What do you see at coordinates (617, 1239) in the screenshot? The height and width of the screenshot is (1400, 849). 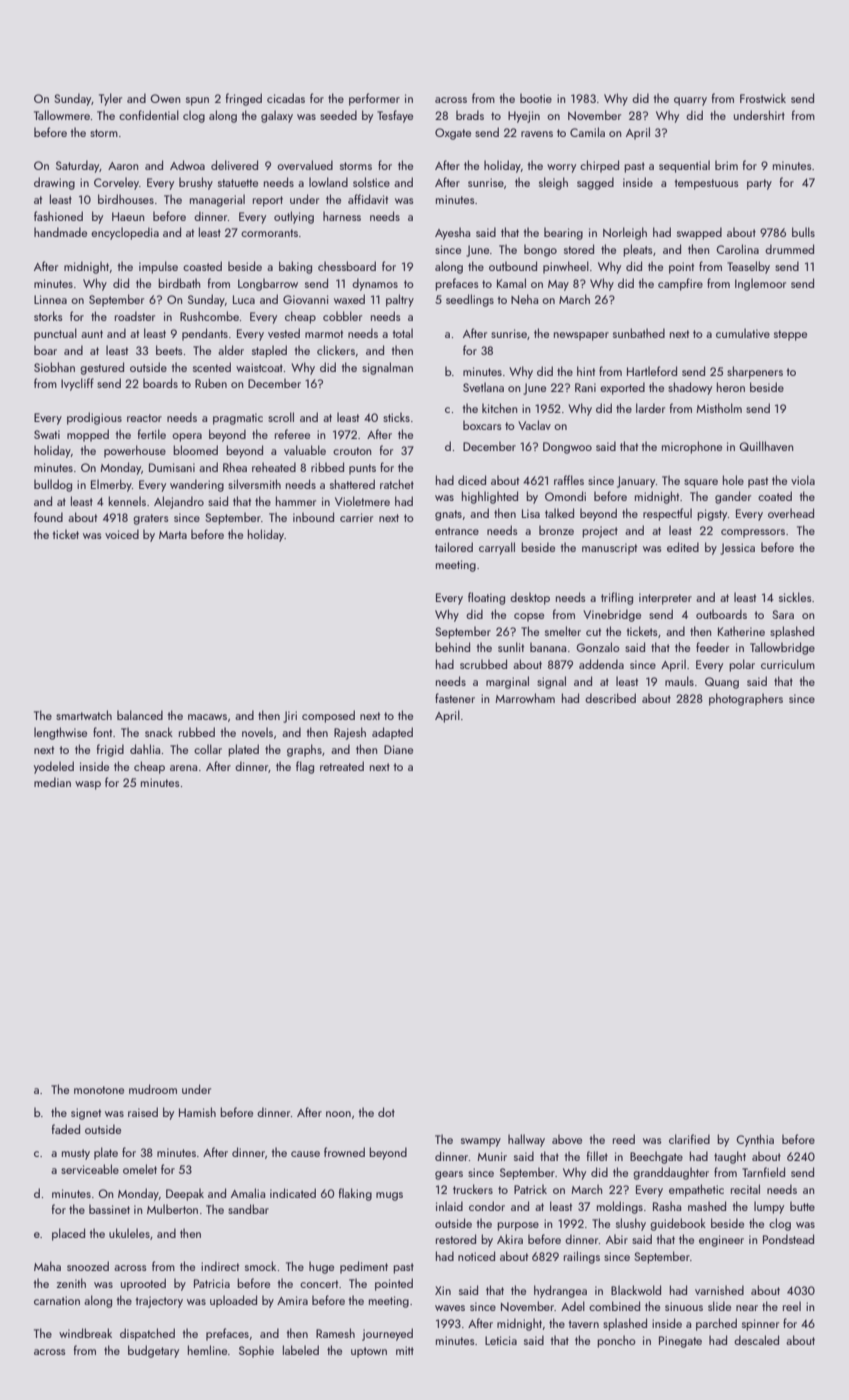 I see `Abir` at bounding box center [617, 1239].
